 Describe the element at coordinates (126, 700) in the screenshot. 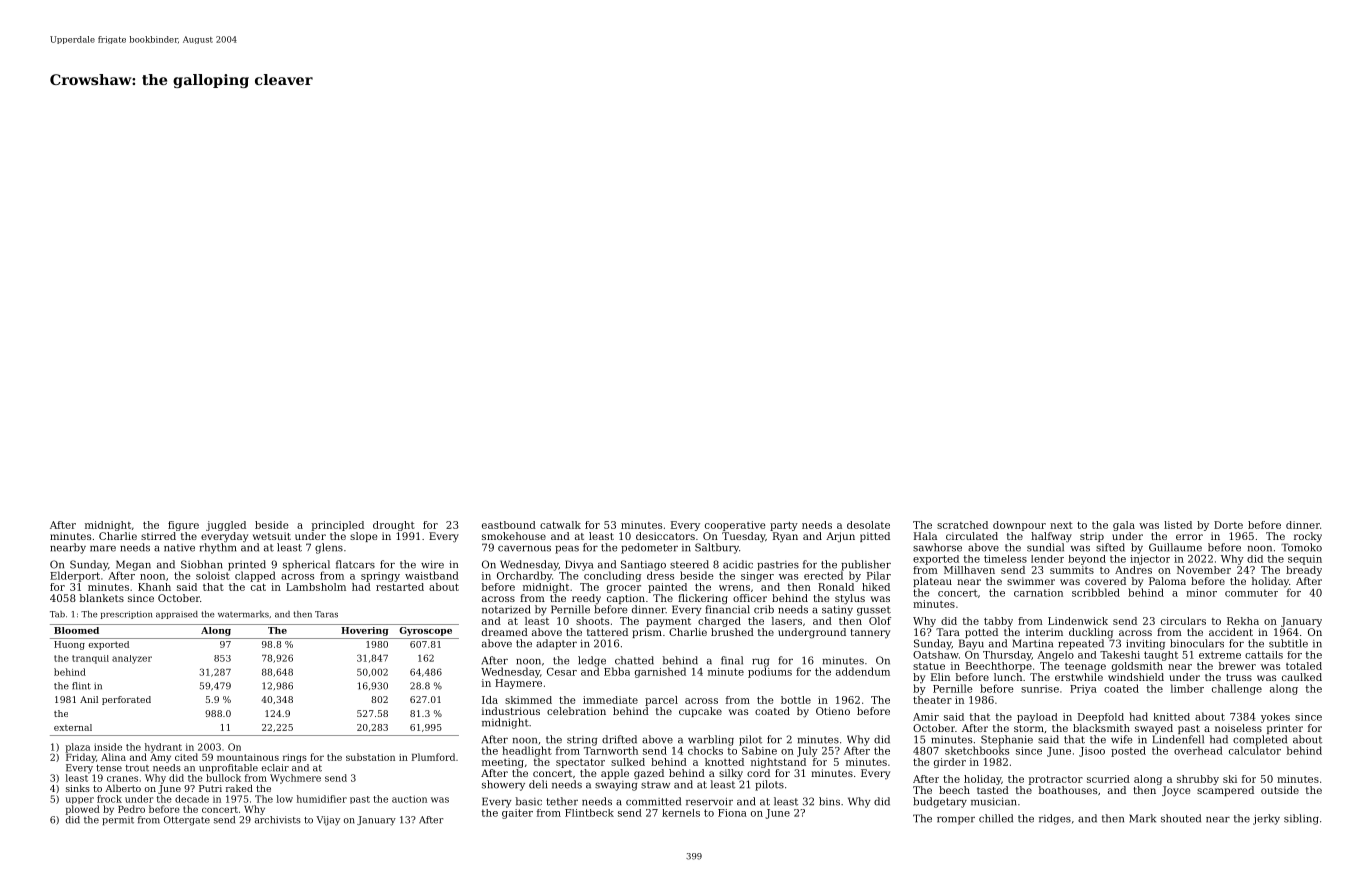

I see `perforated` at that location.
